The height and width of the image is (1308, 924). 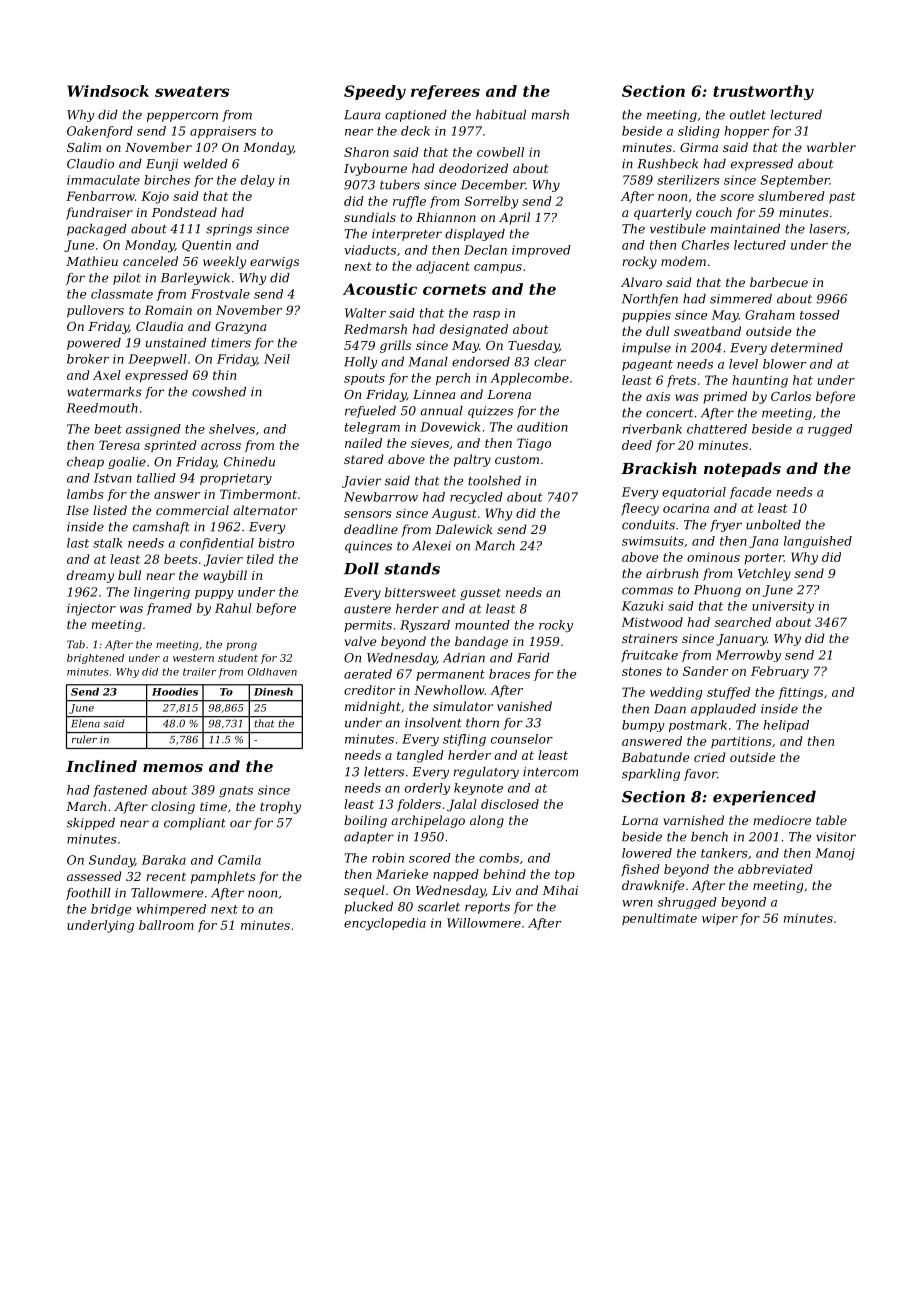 What do you see at coordinates (446, 217) in the image?
I see `Rhiannon` at bounding box center [446, 217].
